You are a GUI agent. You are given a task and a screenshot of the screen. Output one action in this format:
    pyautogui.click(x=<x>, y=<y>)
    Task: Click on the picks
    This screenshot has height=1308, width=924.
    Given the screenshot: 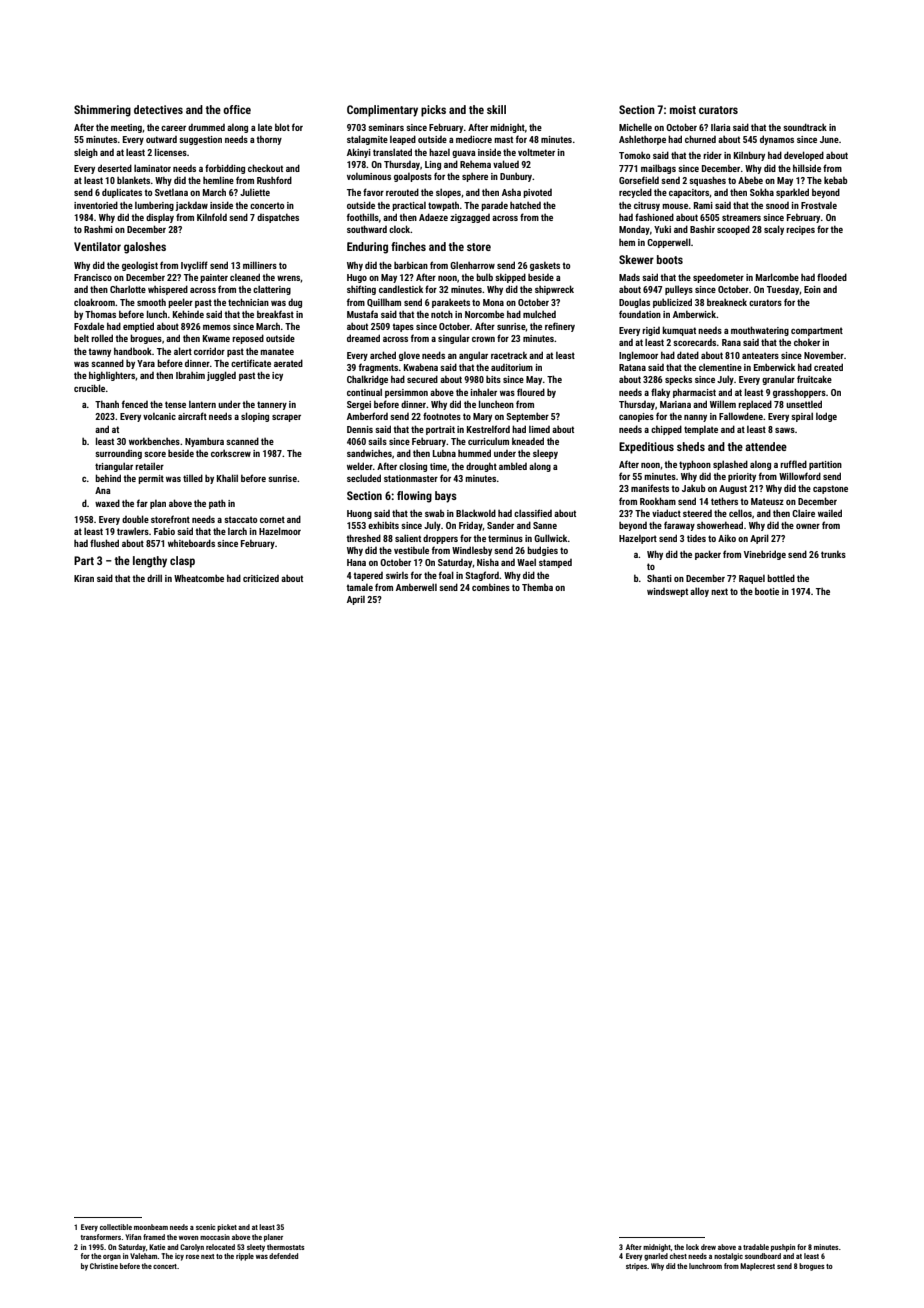 What is the action you would take?
    pyautogui.click(x=433, y=111)
